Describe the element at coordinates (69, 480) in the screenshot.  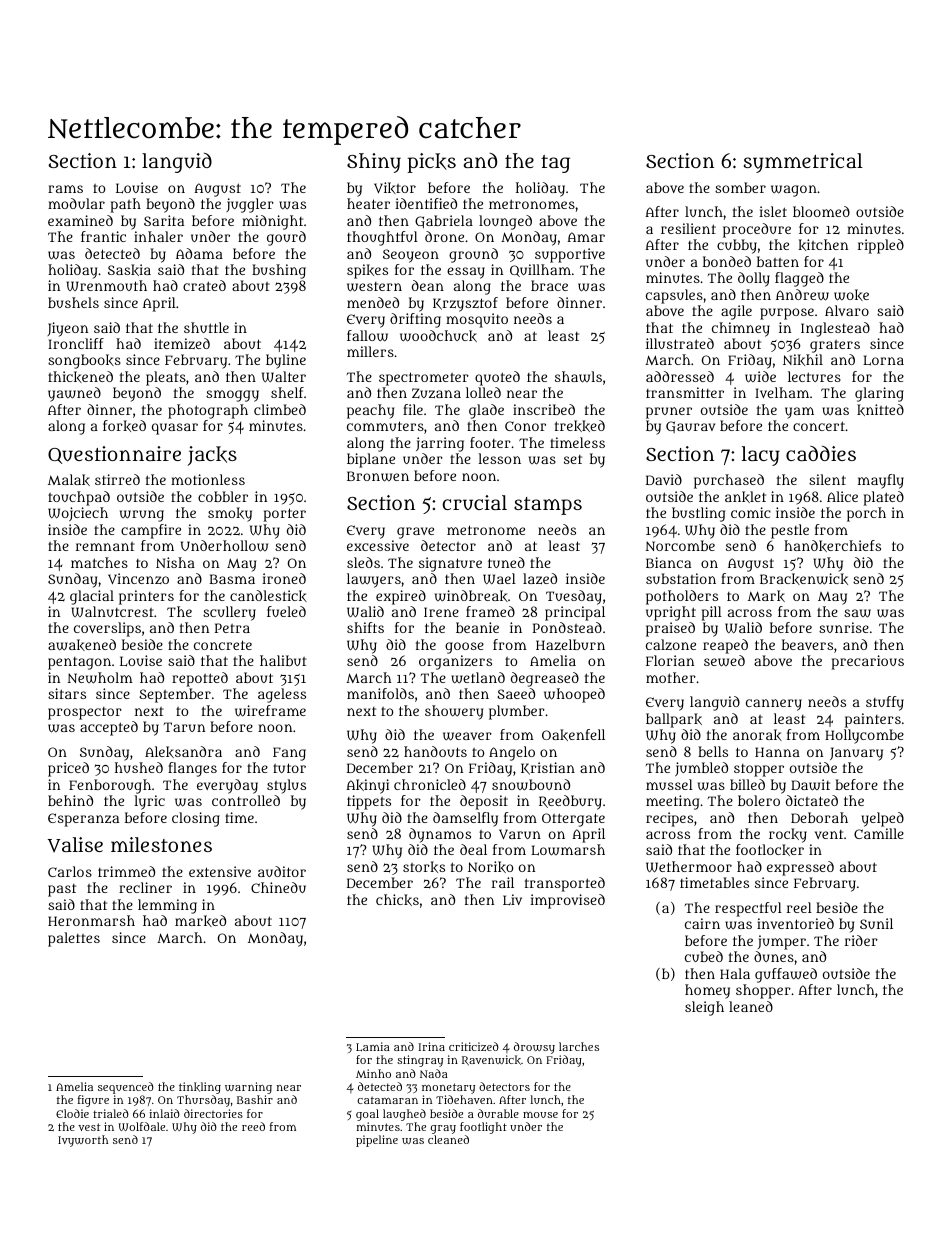
I see `Malak` at that location.
